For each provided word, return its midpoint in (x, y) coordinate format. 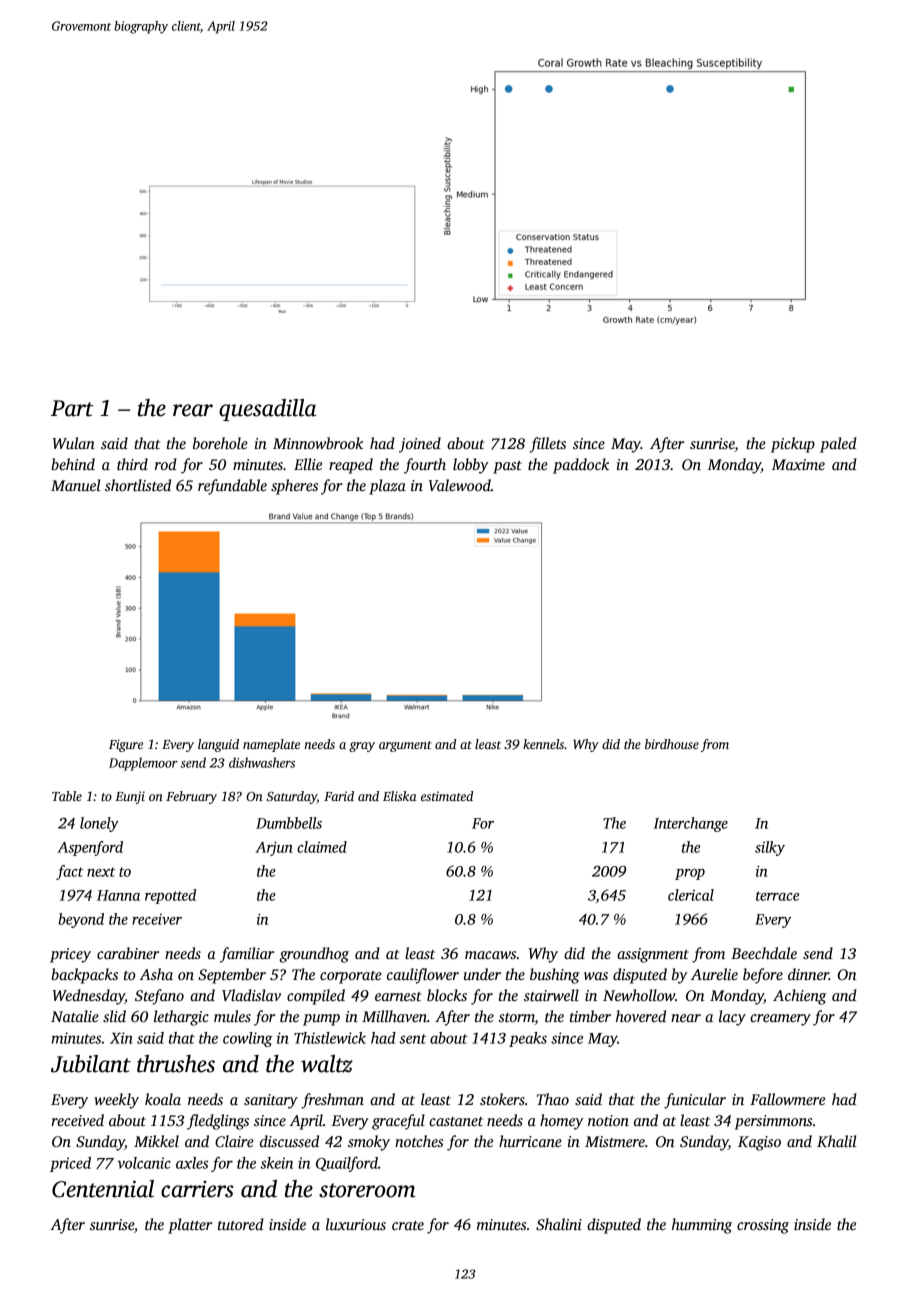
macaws (490, 955)
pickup (793, 445)
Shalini (559, 1224)
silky (770, 848)
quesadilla (267, 410)
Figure (126, 745)
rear (193, 410)
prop (690, 874)
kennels (543, 744)
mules (232, 1016)
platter (190, 1226)
